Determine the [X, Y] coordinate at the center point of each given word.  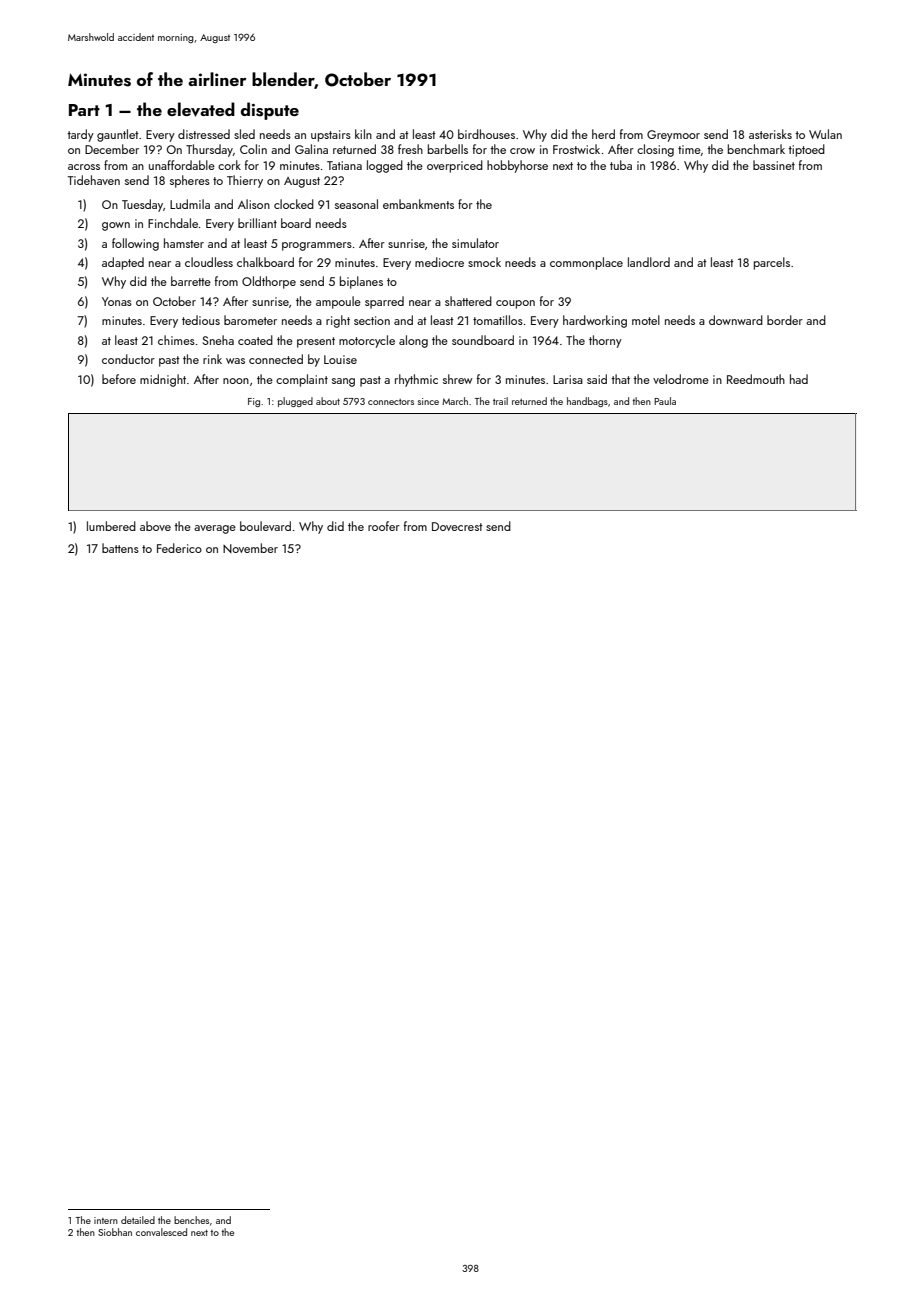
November [250, 548]
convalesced [161, 1232]
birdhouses [486, 134]
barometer [250, 320]
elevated [201, 109]
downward [736, 320]
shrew [457, 379]
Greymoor [673, 136]
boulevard [265, 526]
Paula [665, 401]
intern [106, 1220]
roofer [384, 526]
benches [191, 1220]
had [799, 379]
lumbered [111, 526]
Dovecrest [457, 526]
